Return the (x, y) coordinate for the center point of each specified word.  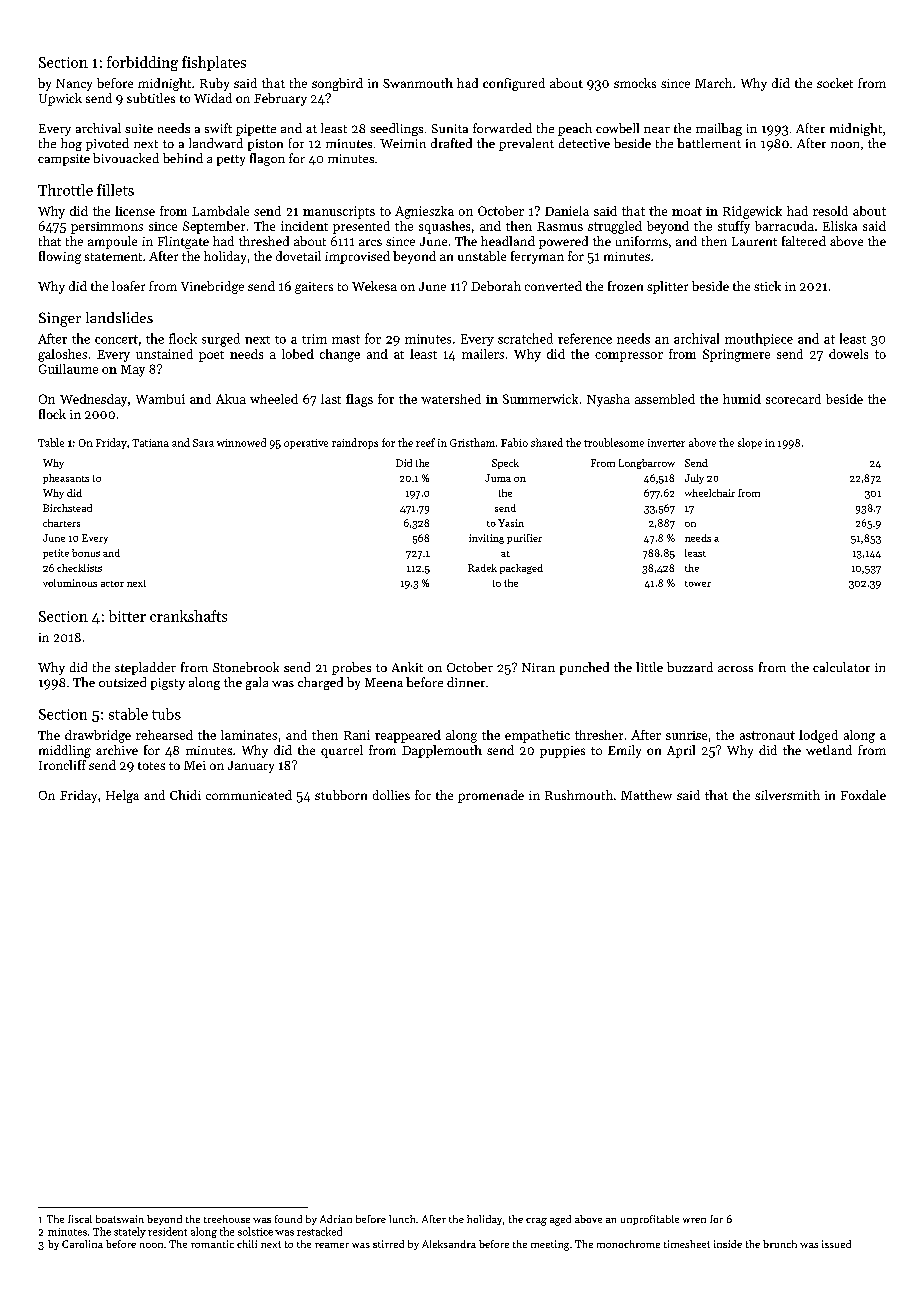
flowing (60, 257)
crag (536, 1222)
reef (425, 442)
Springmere (736, 355)
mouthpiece (759, 339)
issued (836, 1244)
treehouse (227, 1219)
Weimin (403, 143)
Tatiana (150, 443)
